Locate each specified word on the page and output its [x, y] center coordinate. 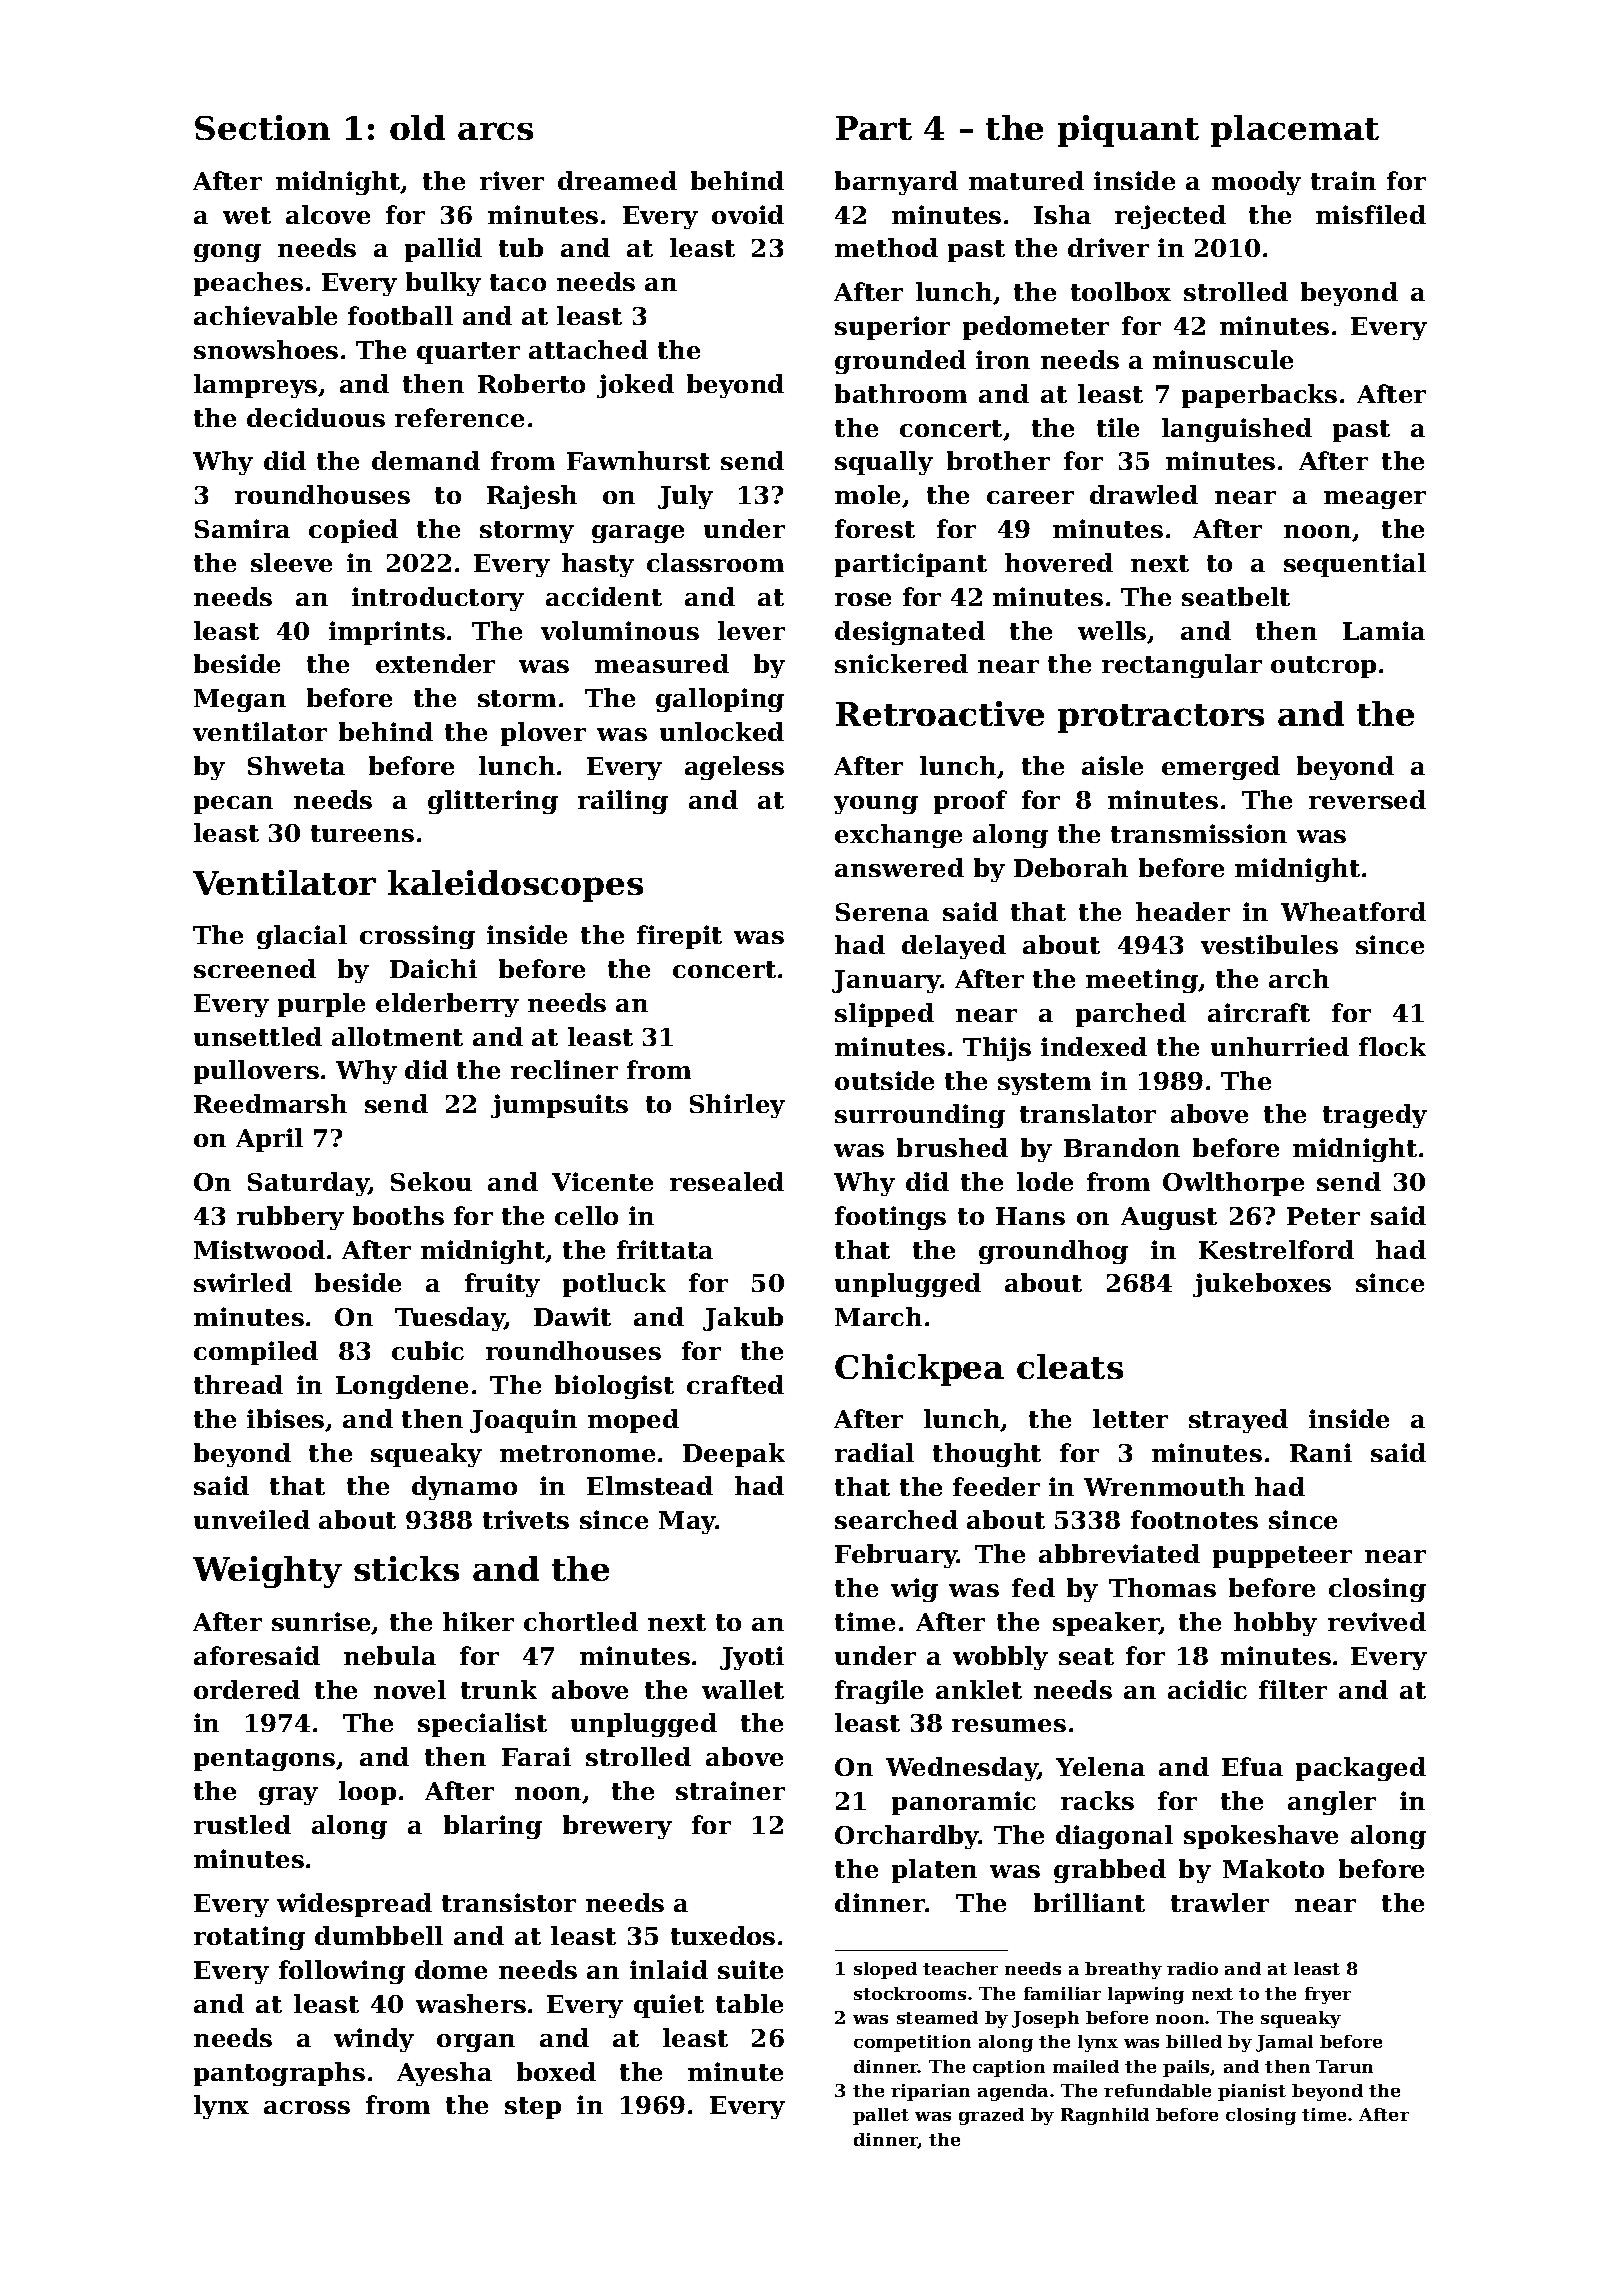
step [533, 2108]
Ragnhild [1105, 2116]
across [307, 2107]
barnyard [896, 183]
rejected [1170, 217]
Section [262, 127]
